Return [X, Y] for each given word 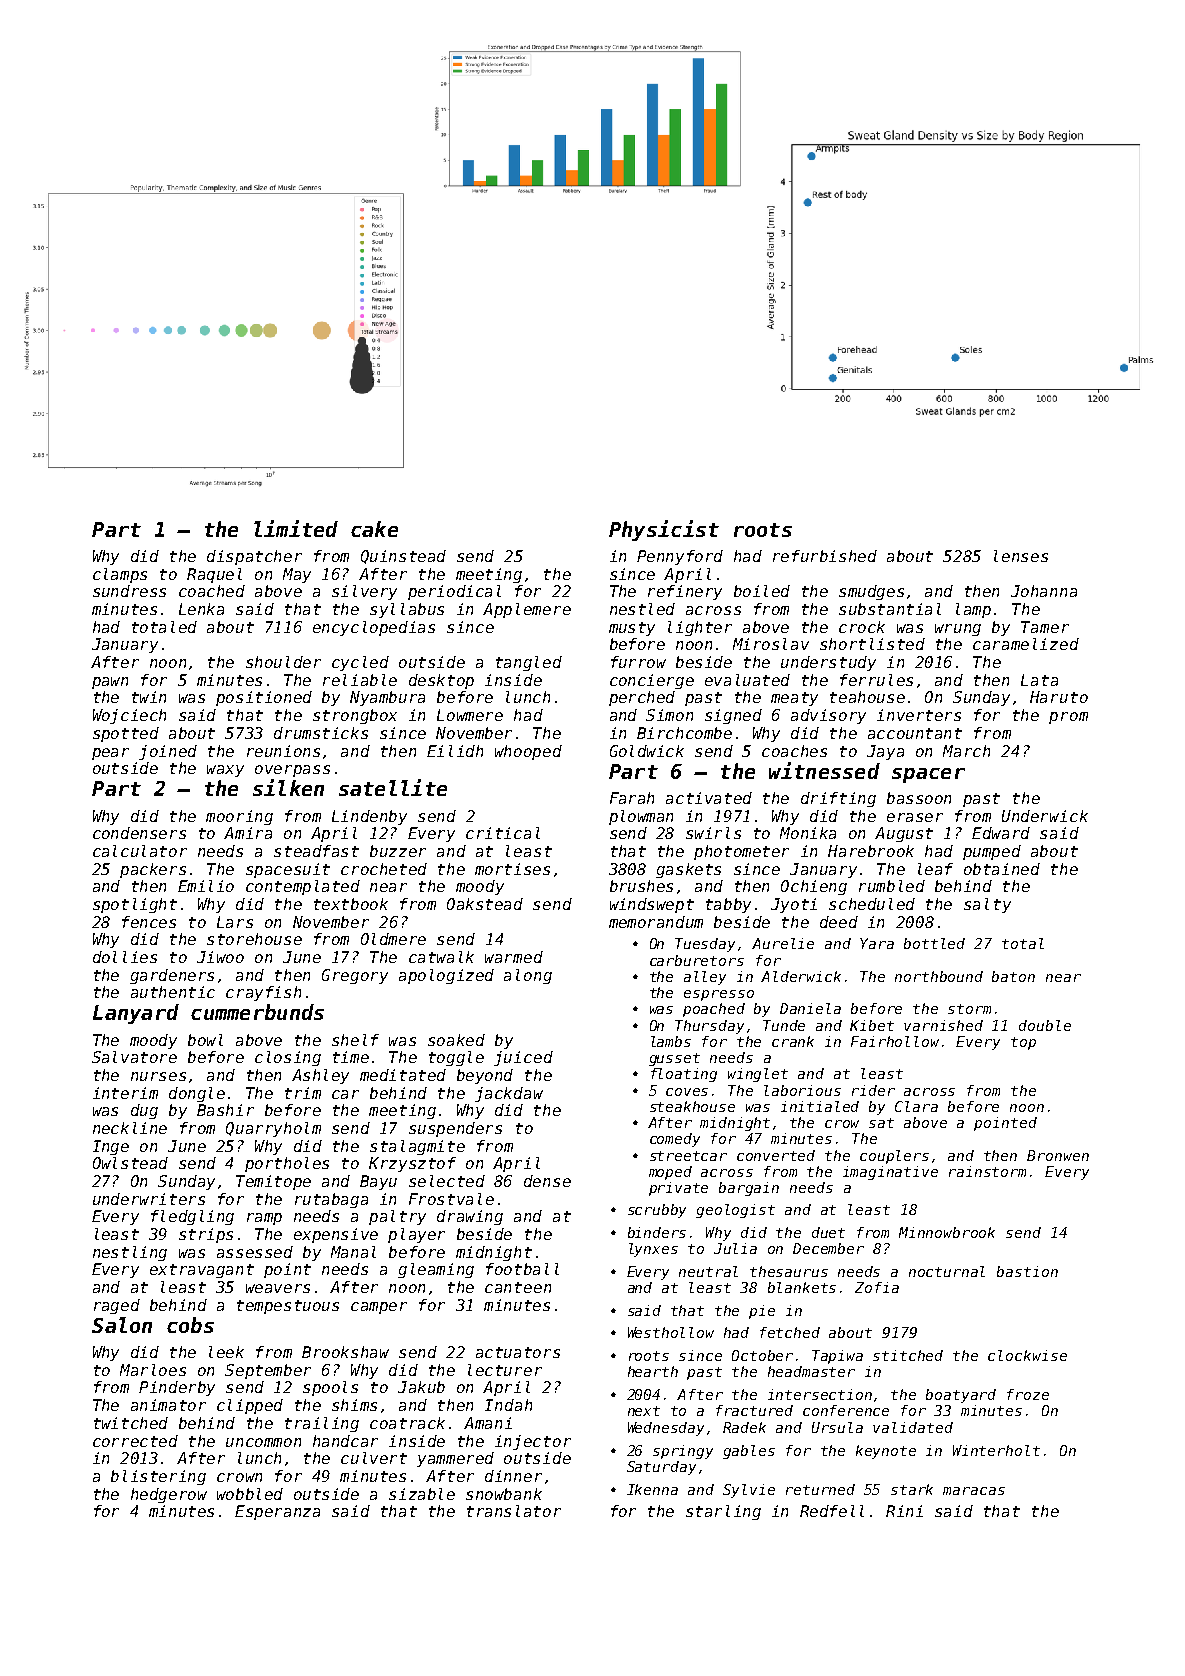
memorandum [656, 922]
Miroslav [771, 644]
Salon [122, 1325]
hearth [653, 1371]
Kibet [872, 1025]
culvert [374, 1458]
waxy [225, 771]
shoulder [283, 662]
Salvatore [134, 1057]
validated [913, 1427]
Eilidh [455, 751]
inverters [919, 715]
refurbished [825, 556]
